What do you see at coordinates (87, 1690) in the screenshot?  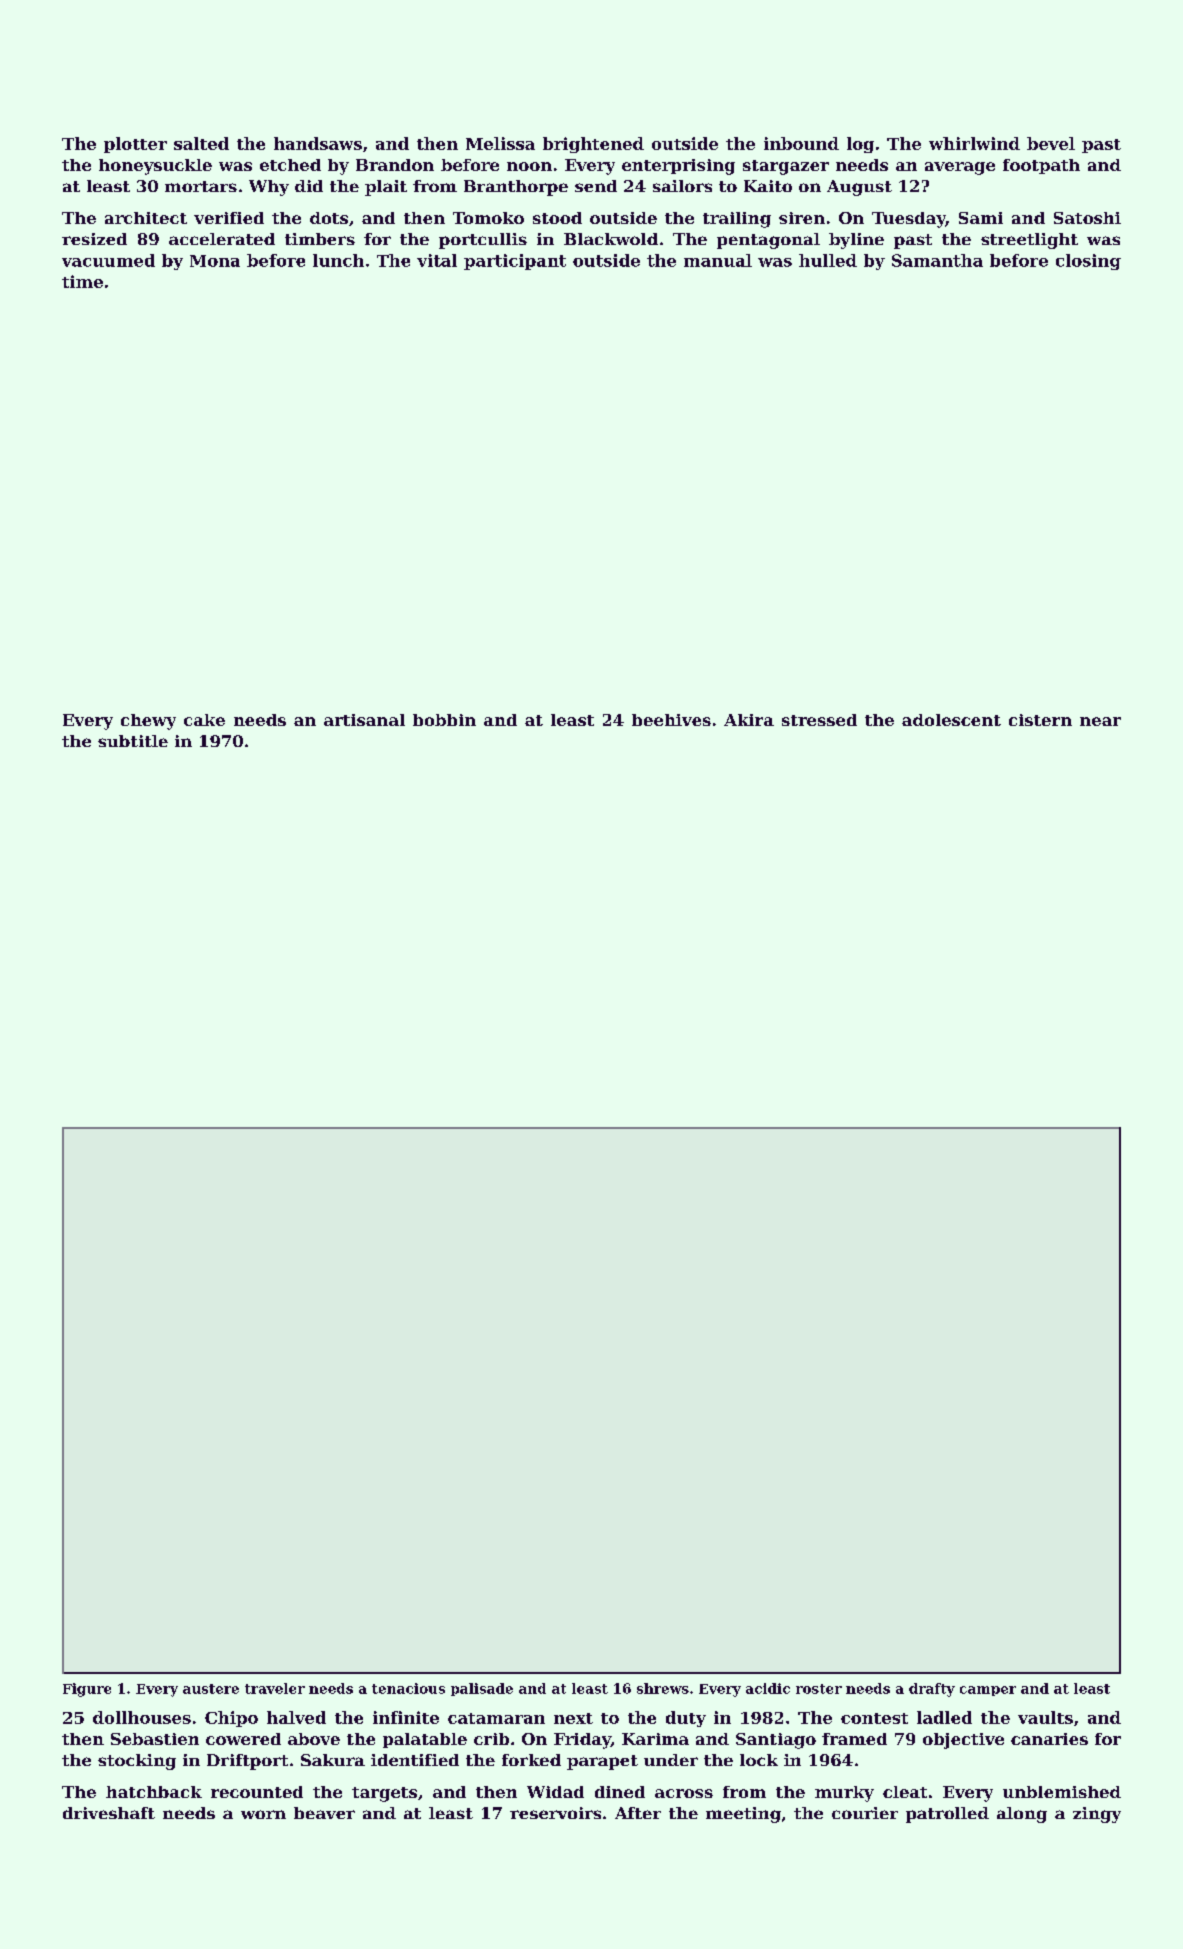 I see `Figure` at bounding box center [87, 1690].
